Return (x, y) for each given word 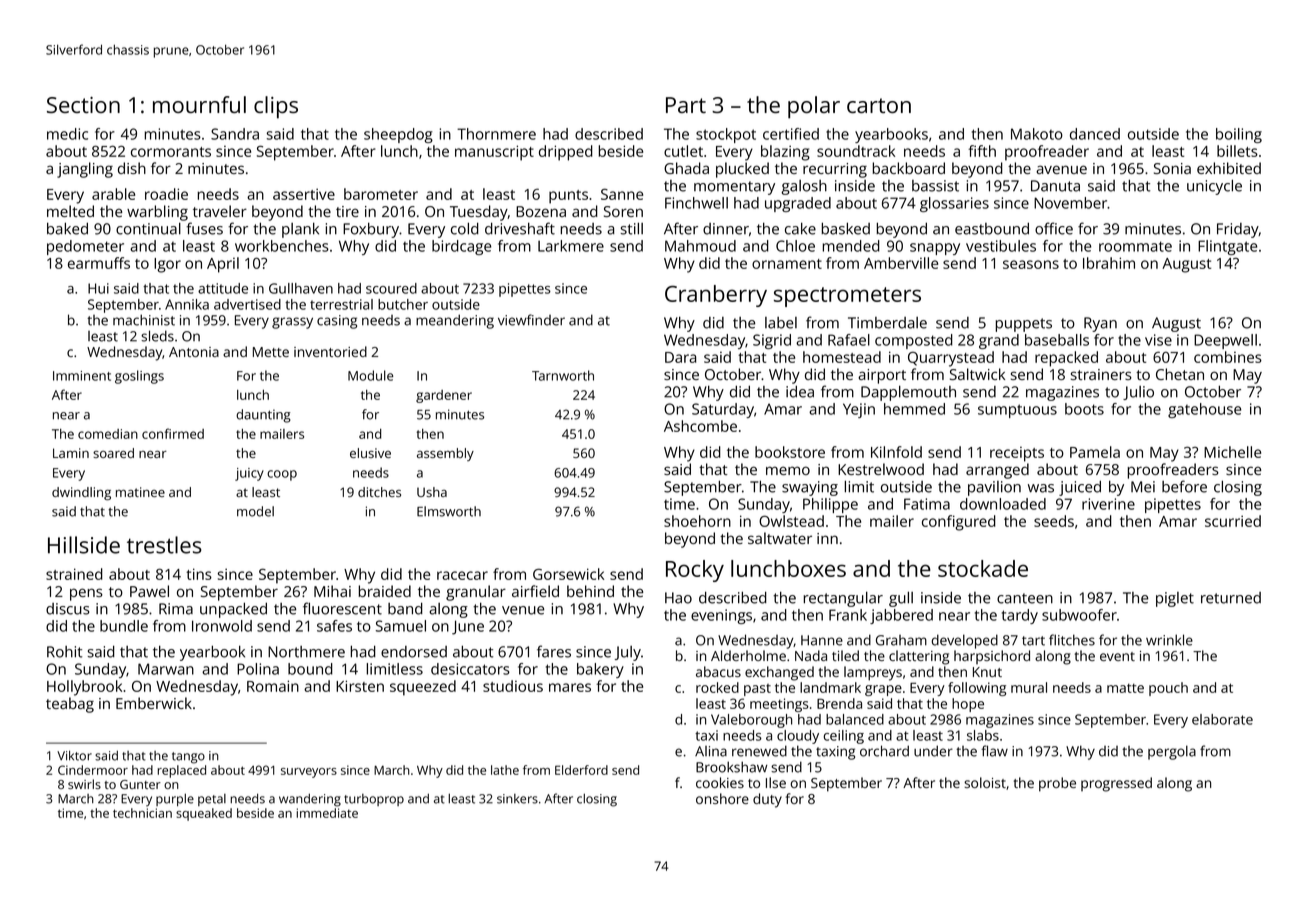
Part (686, 105)
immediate (327, 813)
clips (276, 107)
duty (767, 800)
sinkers (517, 799)
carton (879, 105)
